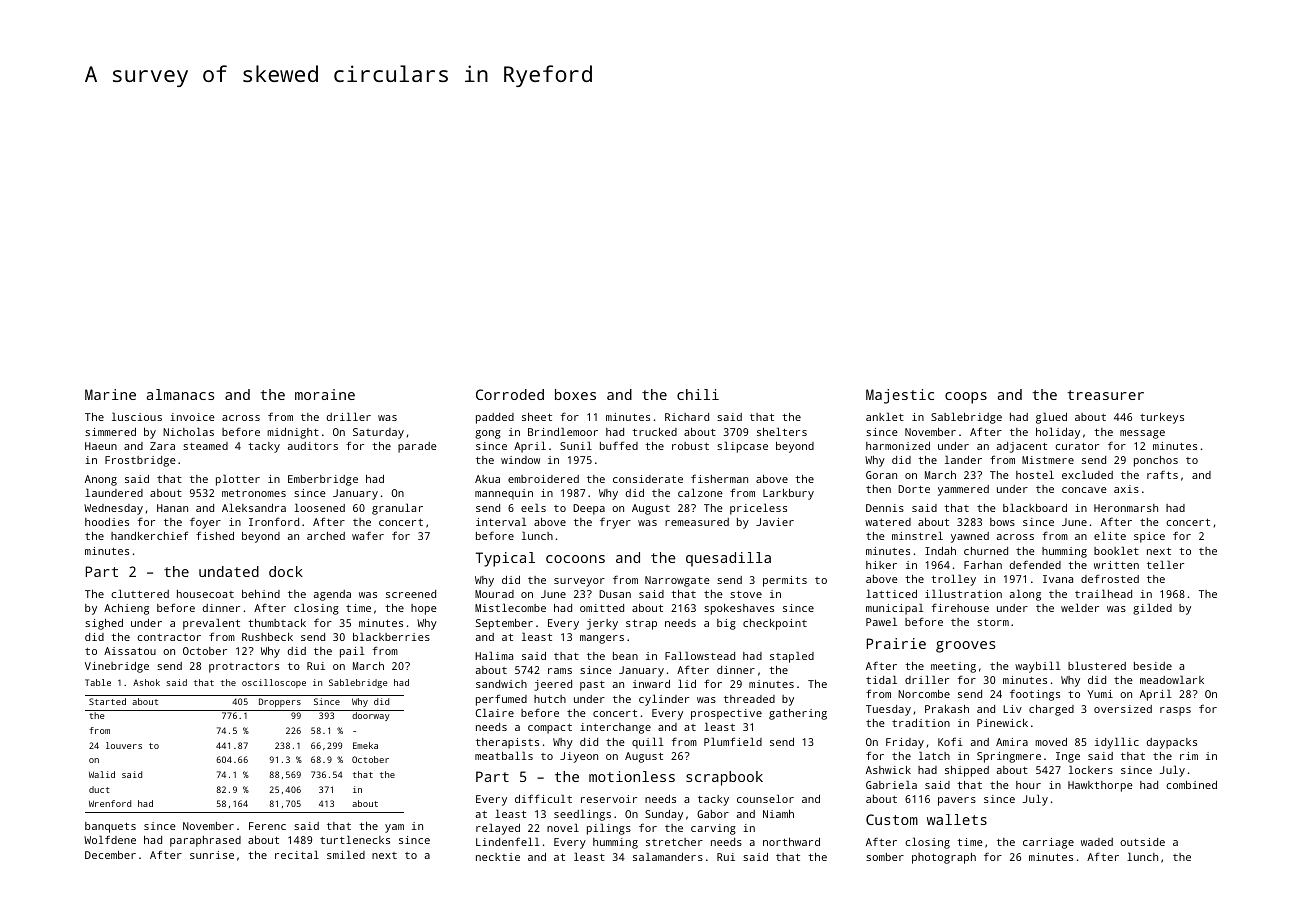 The image size is (1308, 924). Describe the element at coordinates (319, 507) in the document. I see `loosened` at that location.
